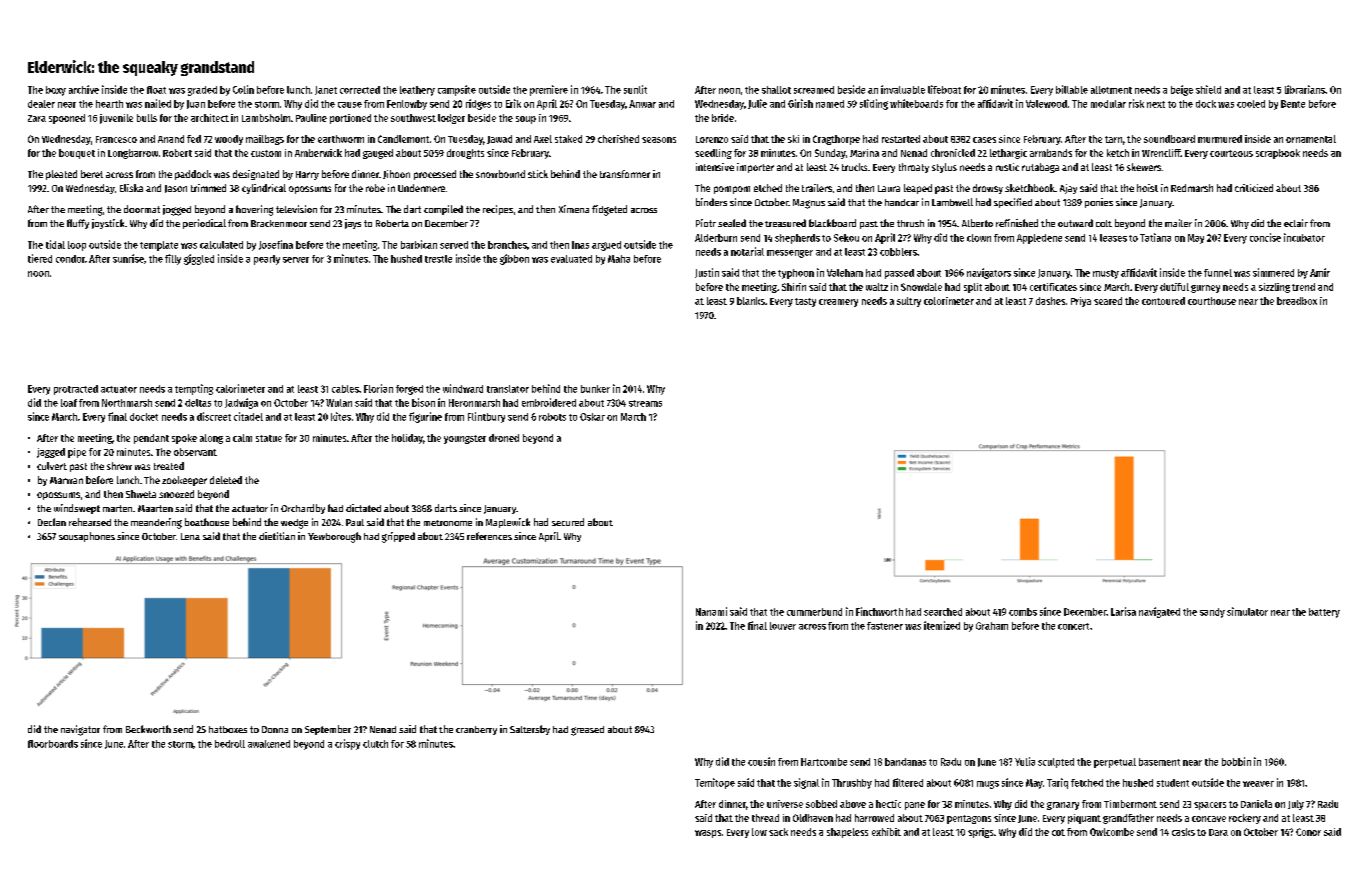 The height and width of the document is (887, 1372). Describe the element at coordinates (92, 174) in the document. I see `beret` at that location.
